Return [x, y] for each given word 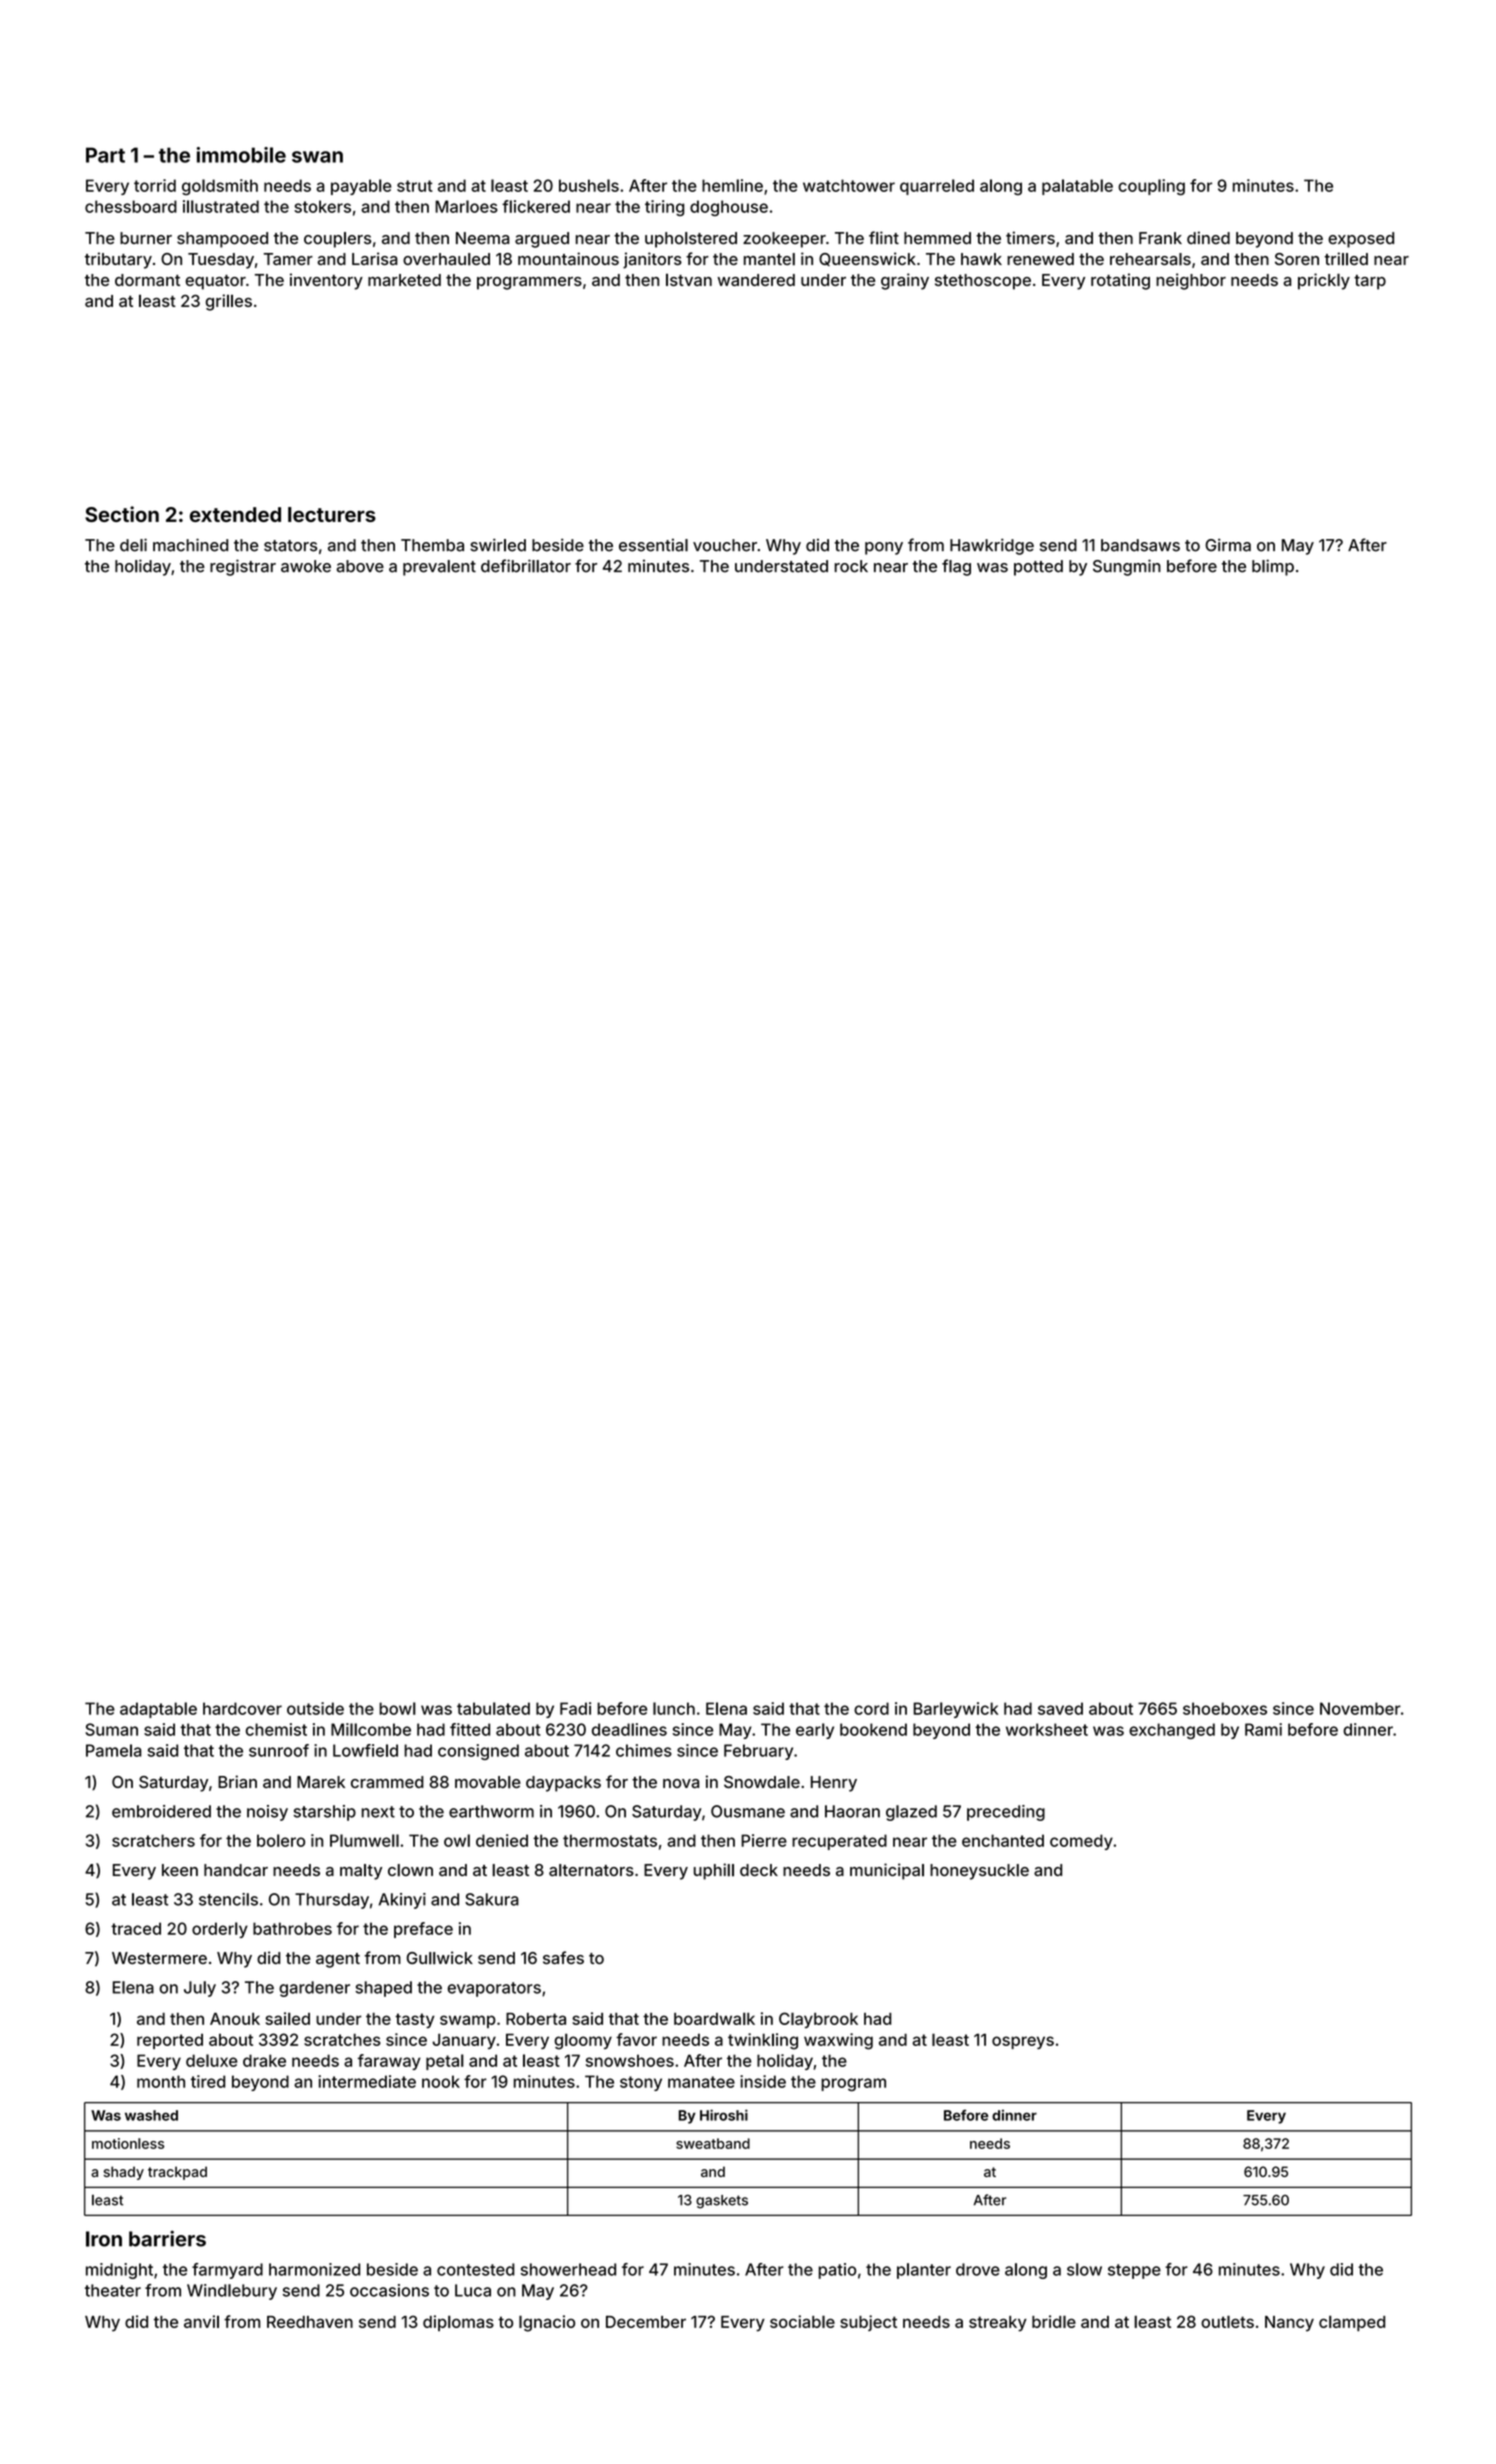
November [1360, 1708]
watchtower [849, 185]
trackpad [177, 2173]
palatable [1077, 187]
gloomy [583, 2041]
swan [317, 157]
